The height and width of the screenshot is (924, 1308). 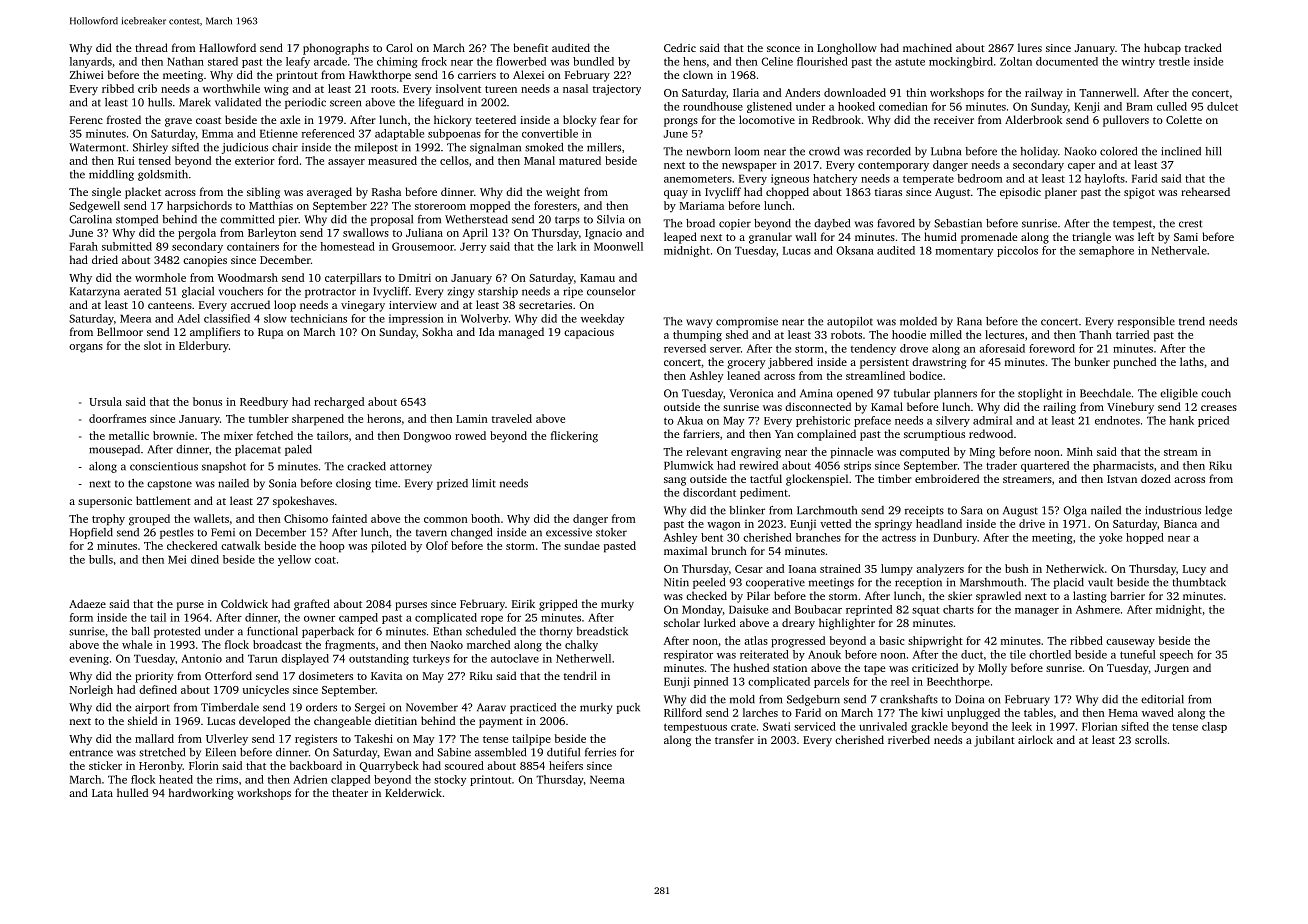 What do you see at coordinates (84, 246) in the screenshot?
I see `Farah` at bounding box center [84, 246].
